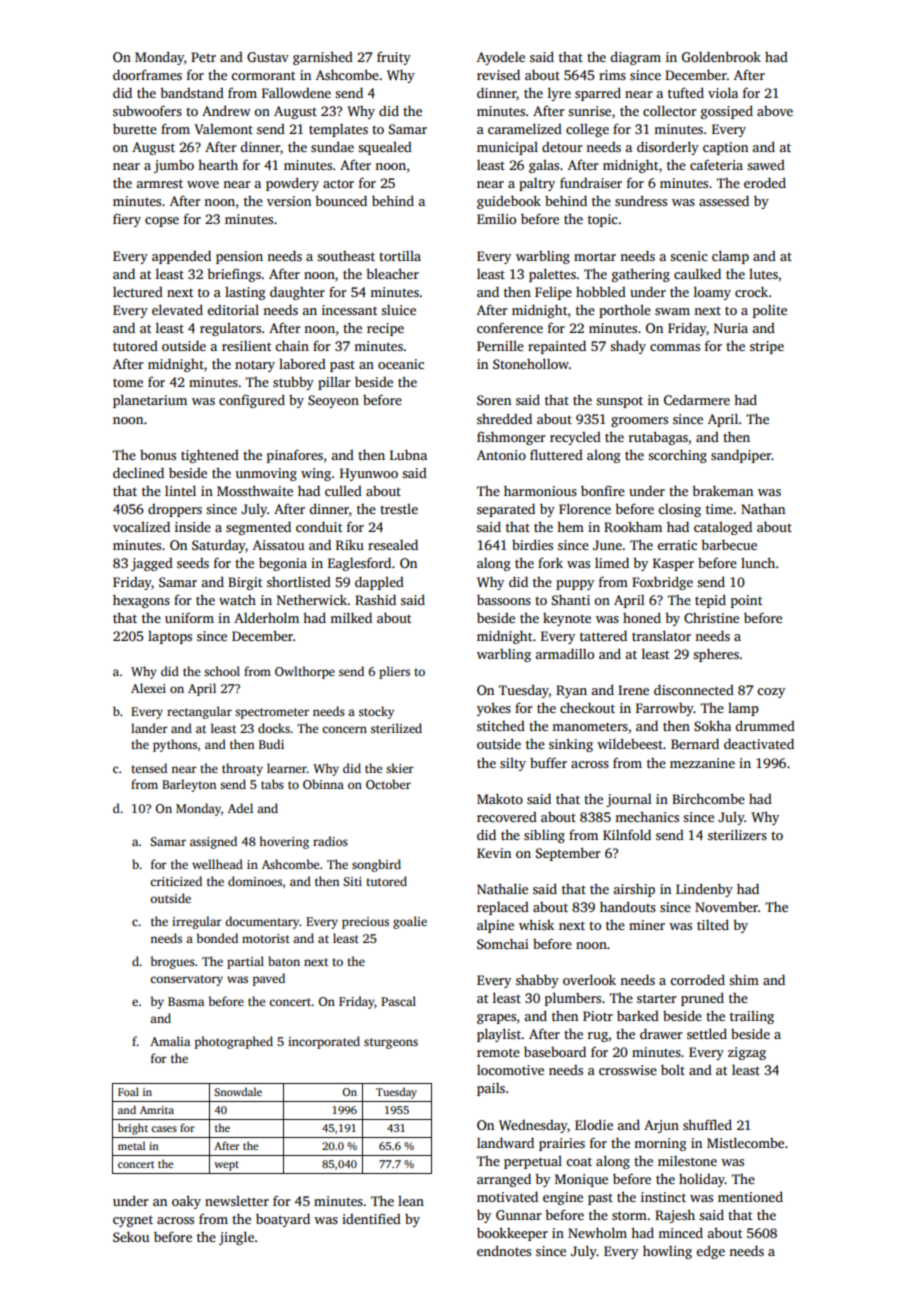  What do you see at coordinates (647, 925) in the screenshot?
I see `miner` at bounding box center [647, 925].
